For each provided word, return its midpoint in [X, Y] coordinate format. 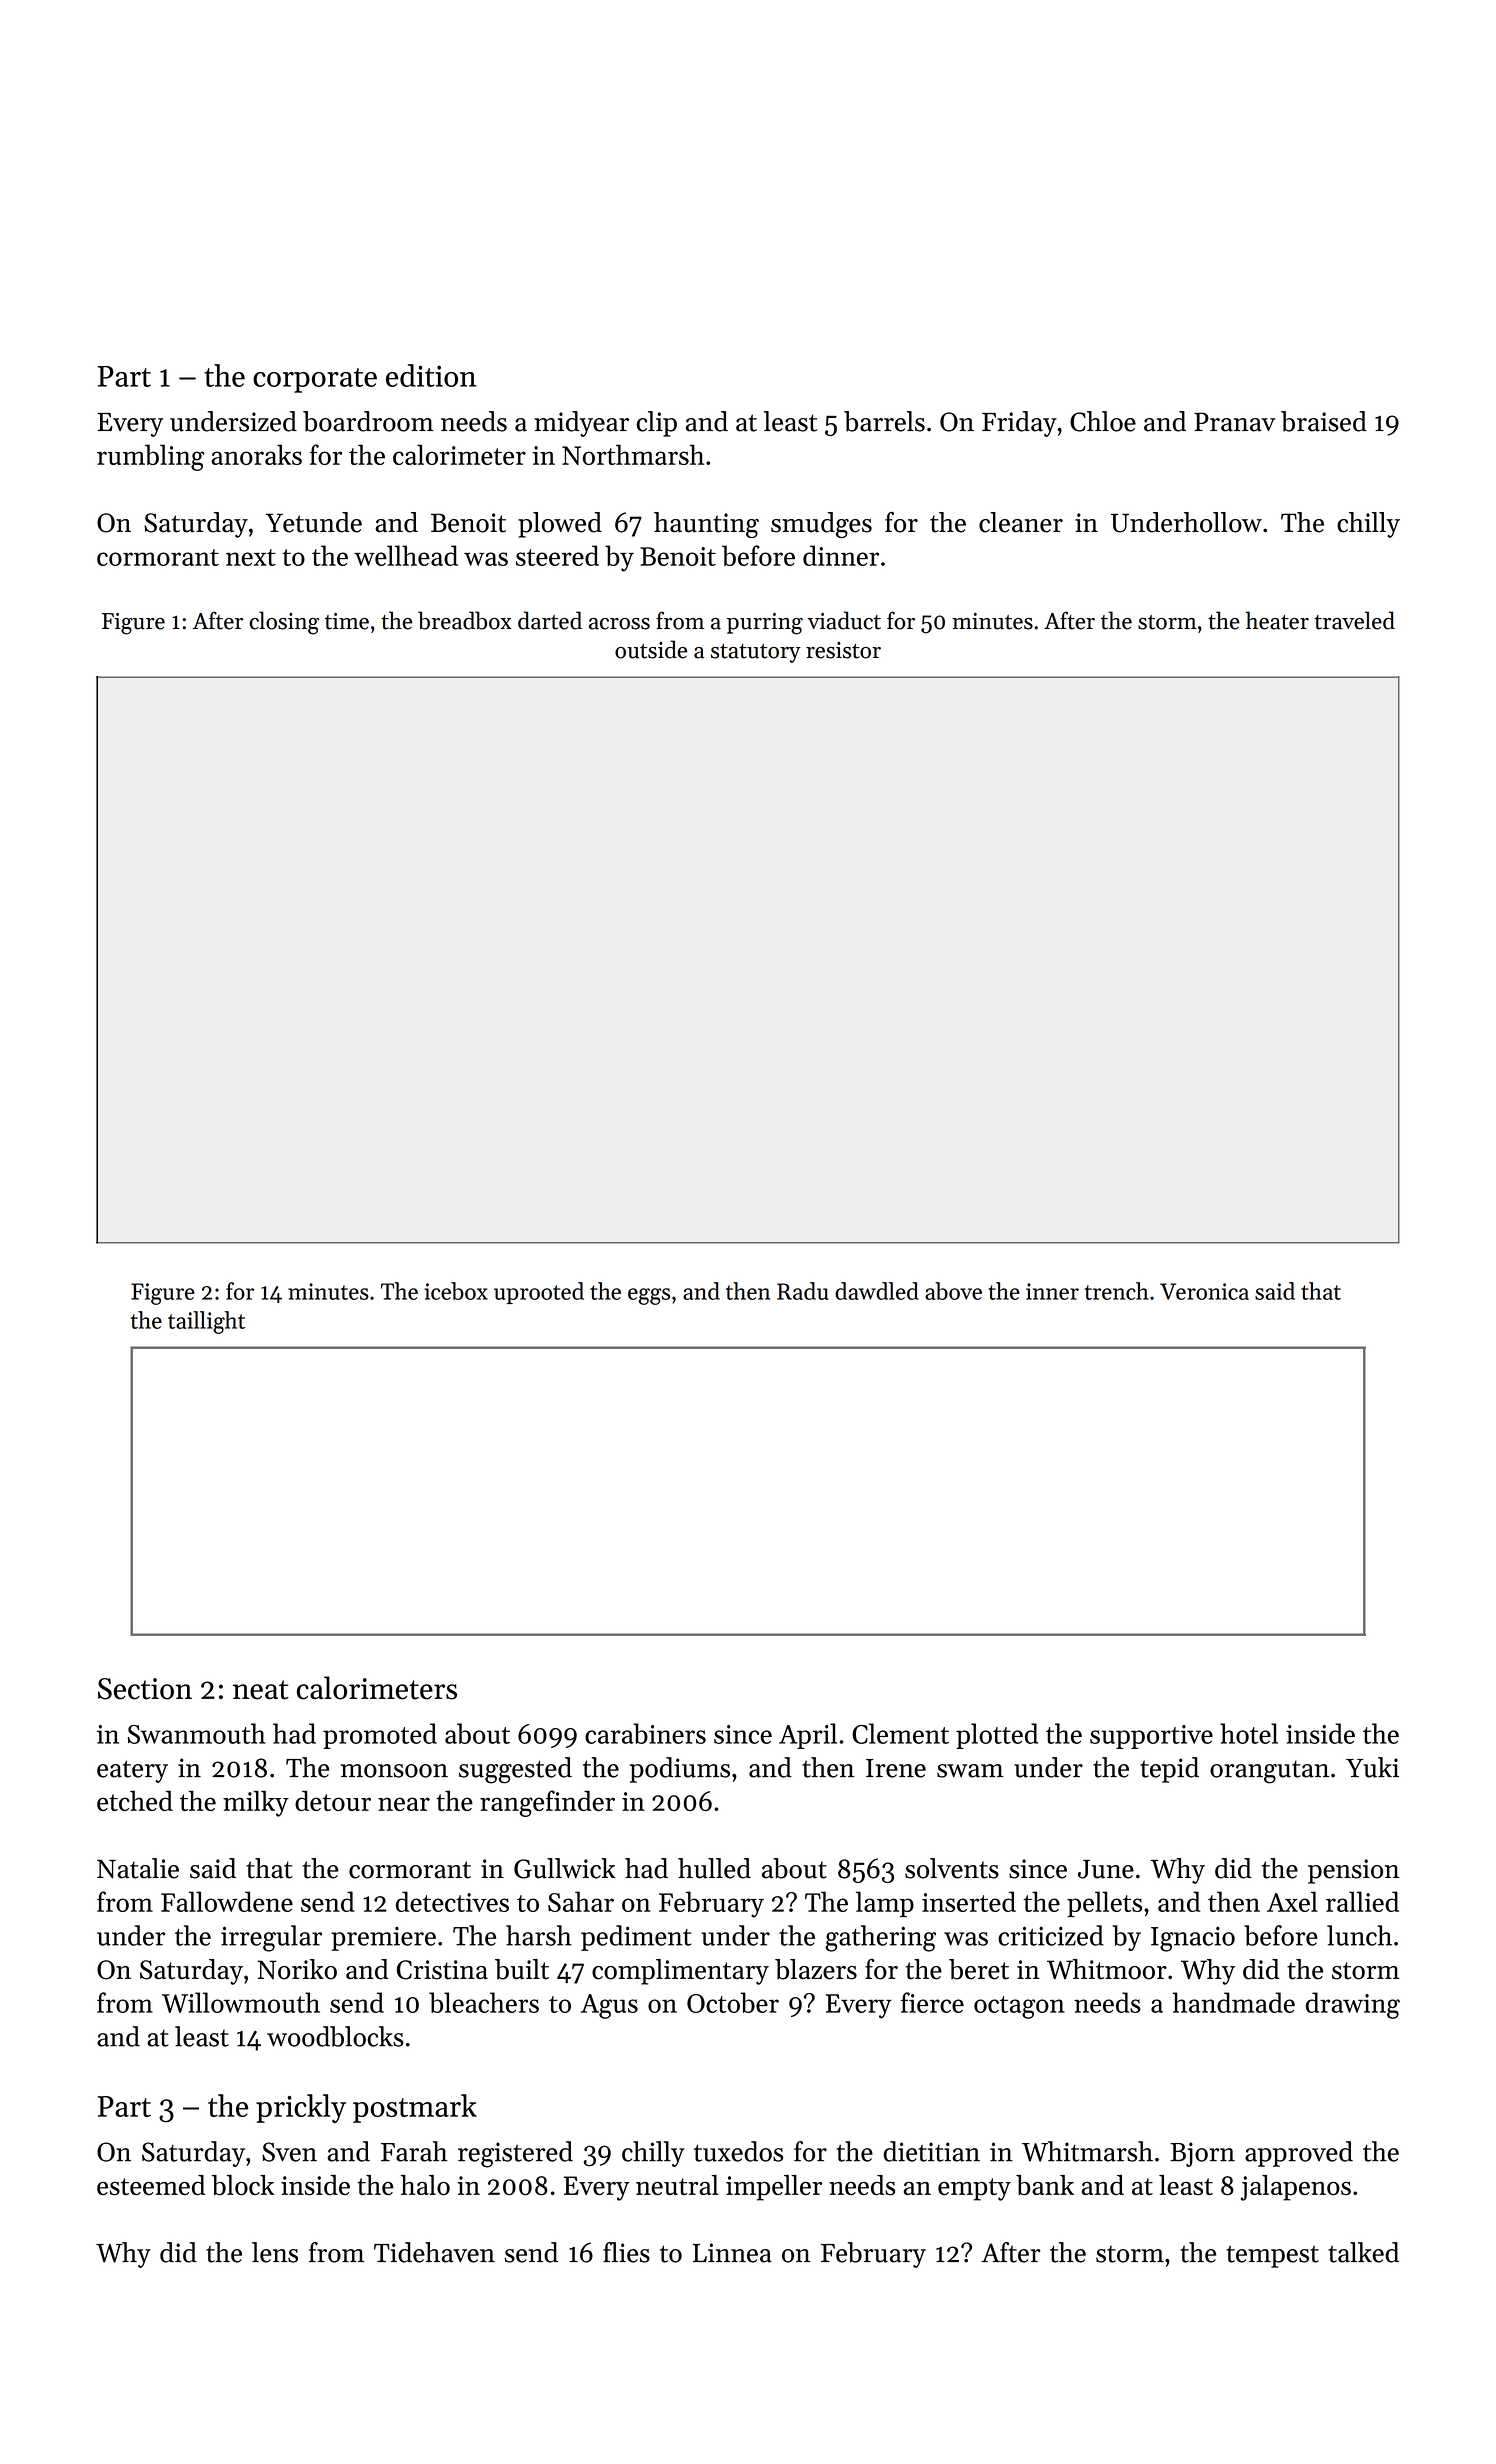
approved [1299, 2154]
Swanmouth [197, 1733]
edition [431, 375]
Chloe [1103, 421]
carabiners [645, 1733]
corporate [315, 380]
